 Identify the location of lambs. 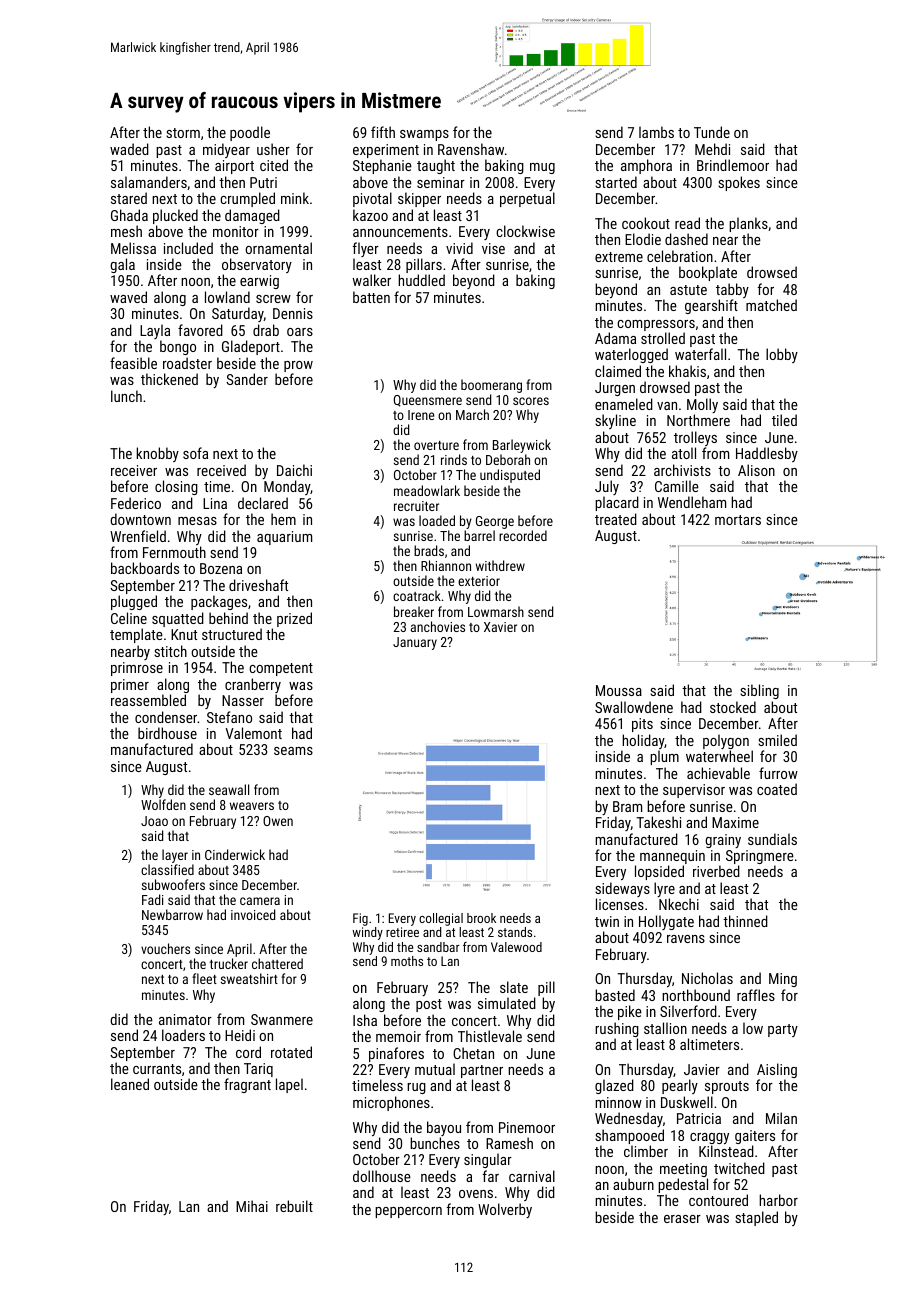
(656, 132).
